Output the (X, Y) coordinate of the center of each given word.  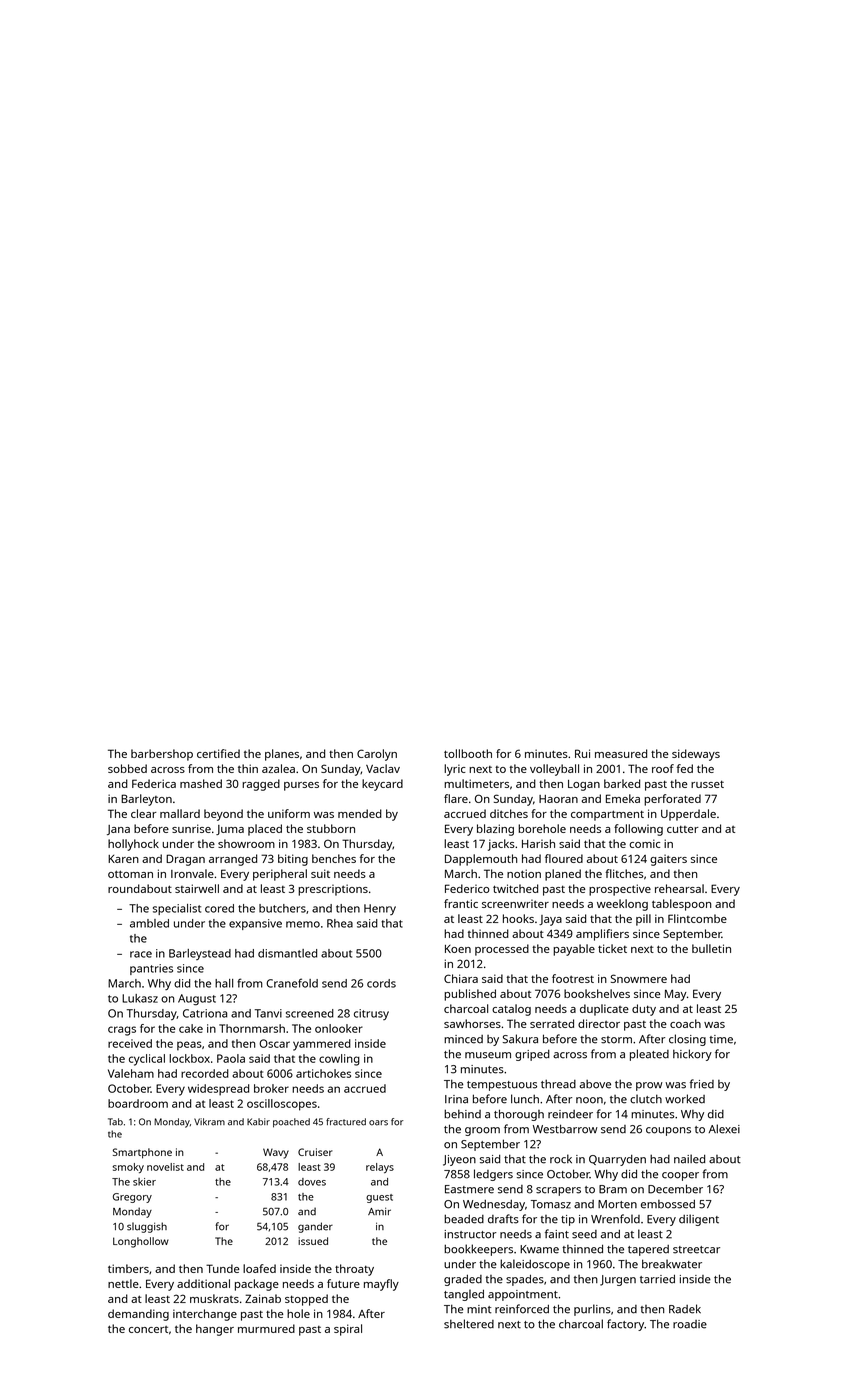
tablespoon (681, 905)
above (595, 1084)
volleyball (554, 770)
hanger (215, 1330)
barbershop (162, 755)
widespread (218, 1090)
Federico (467, 888)
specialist (177, 909)
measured (621, 753)
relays (380, 1168)
